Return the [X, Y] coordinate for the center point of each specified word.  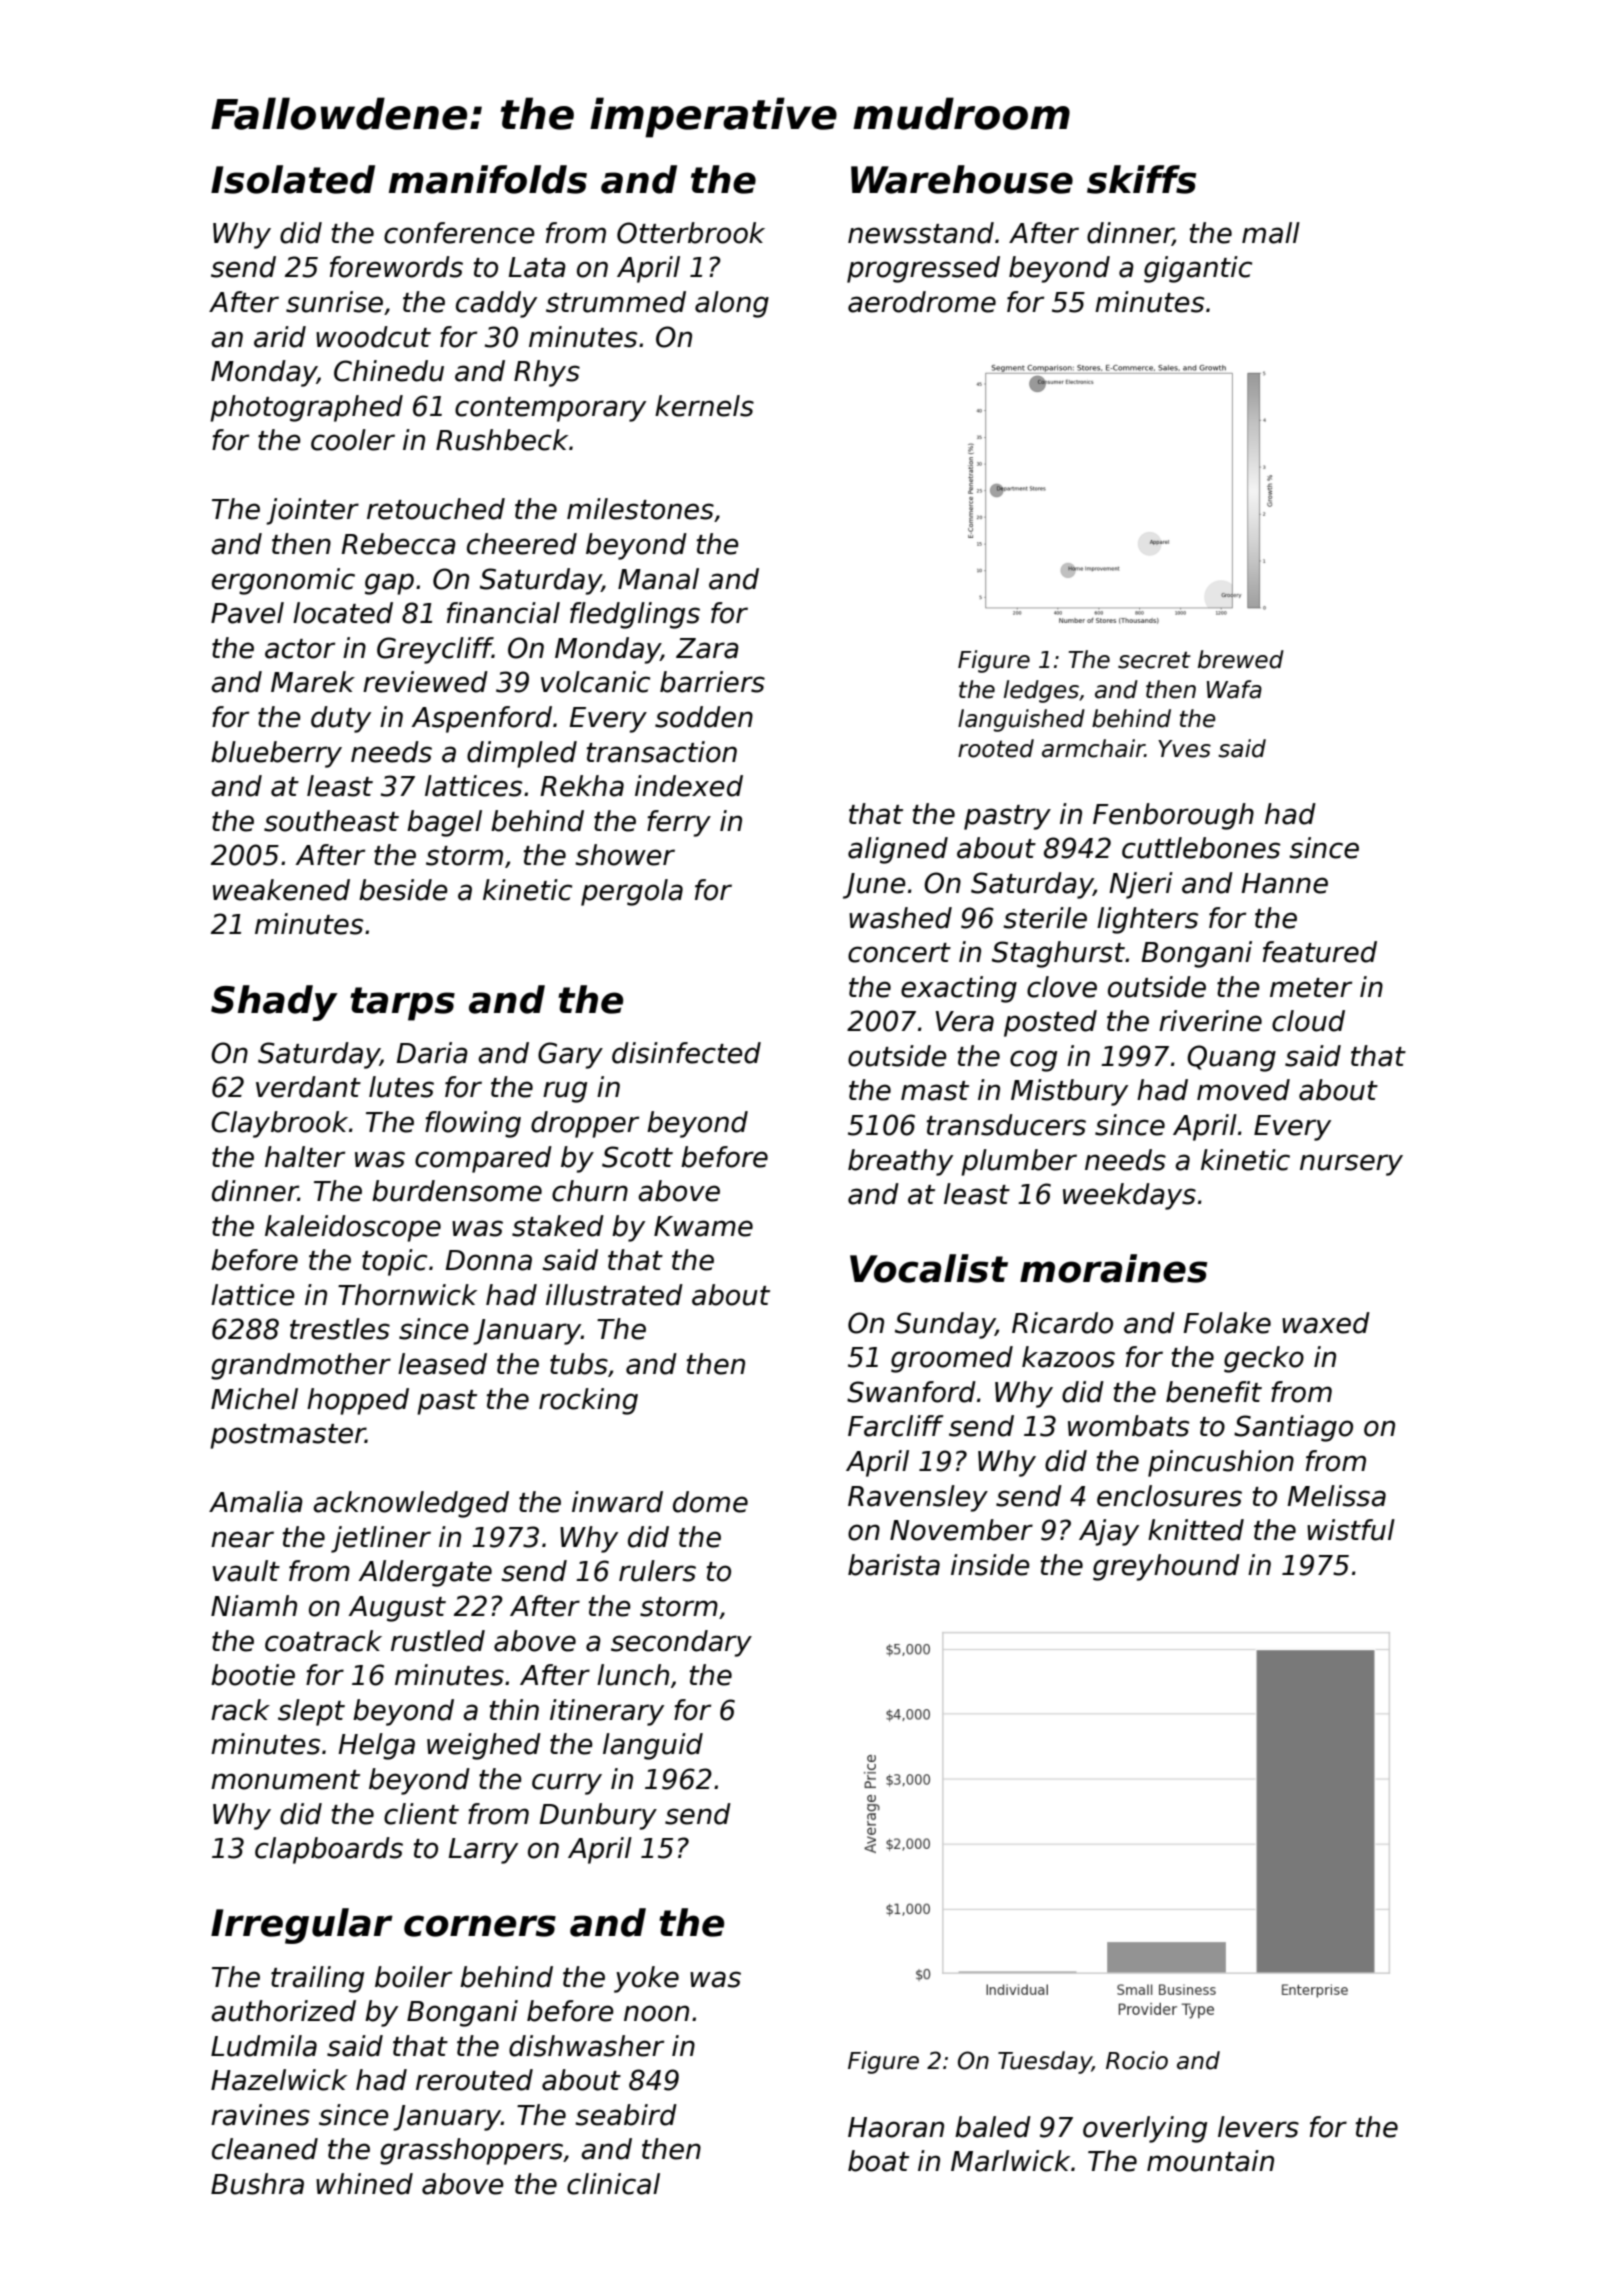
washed [900, 918]
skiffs [1141, 179]
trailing [317, 1979]
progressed [923, 269]
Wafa [1234, 689]
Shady [274, 1003]
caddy [496, 304]
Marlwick [1010, 2161]
